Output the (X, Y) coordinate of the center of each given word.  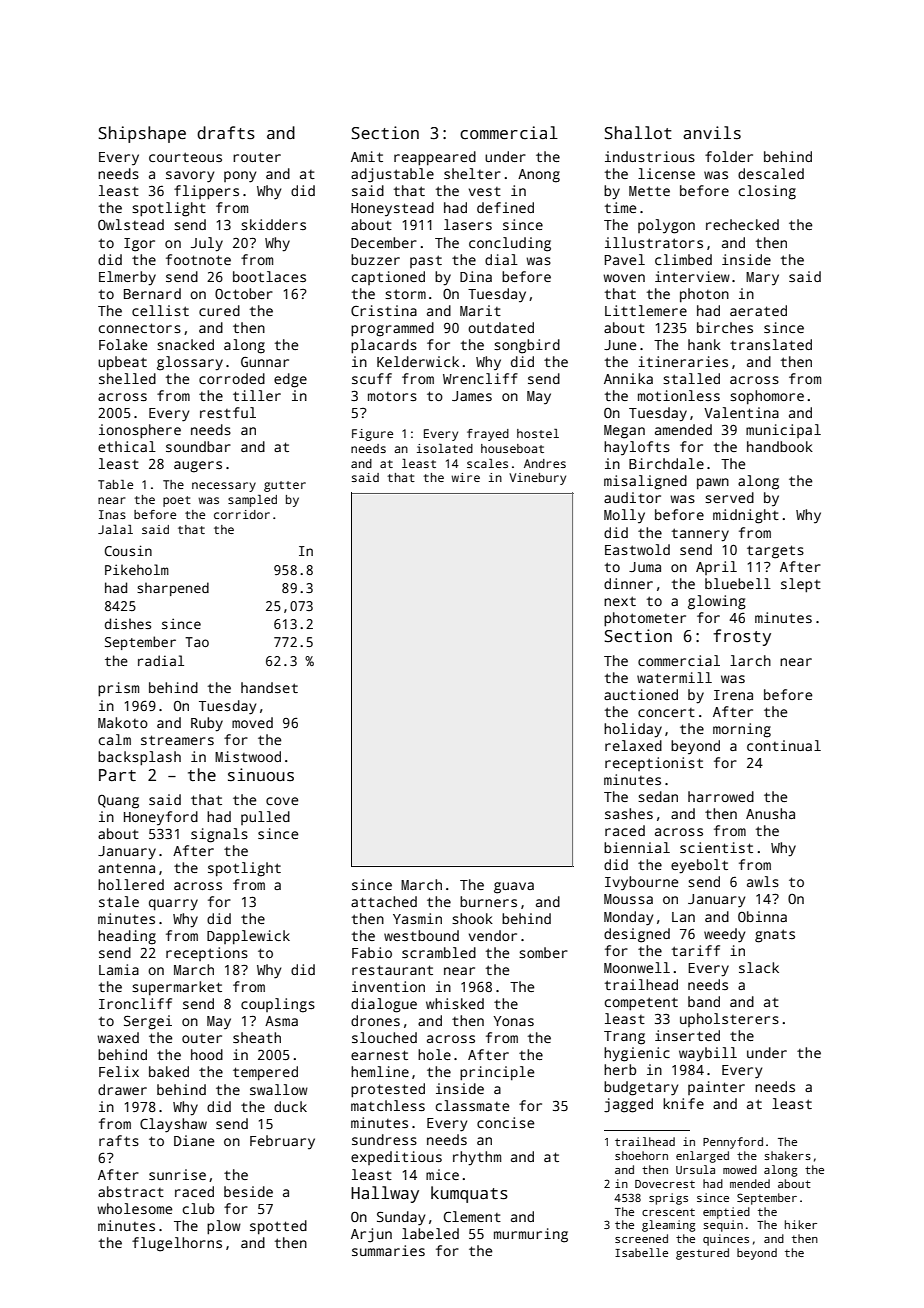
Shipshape (142, 134)
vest (485, 191)
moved (252, 722)
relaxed (633, 745)
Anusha (770, 813)
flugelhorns (177, 1244)
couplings (278, 1005)
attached (384, 901)
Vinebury (537, 479)
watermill (674, 677)
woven (624, 278)
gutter (285, 486)
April (716, 568)
